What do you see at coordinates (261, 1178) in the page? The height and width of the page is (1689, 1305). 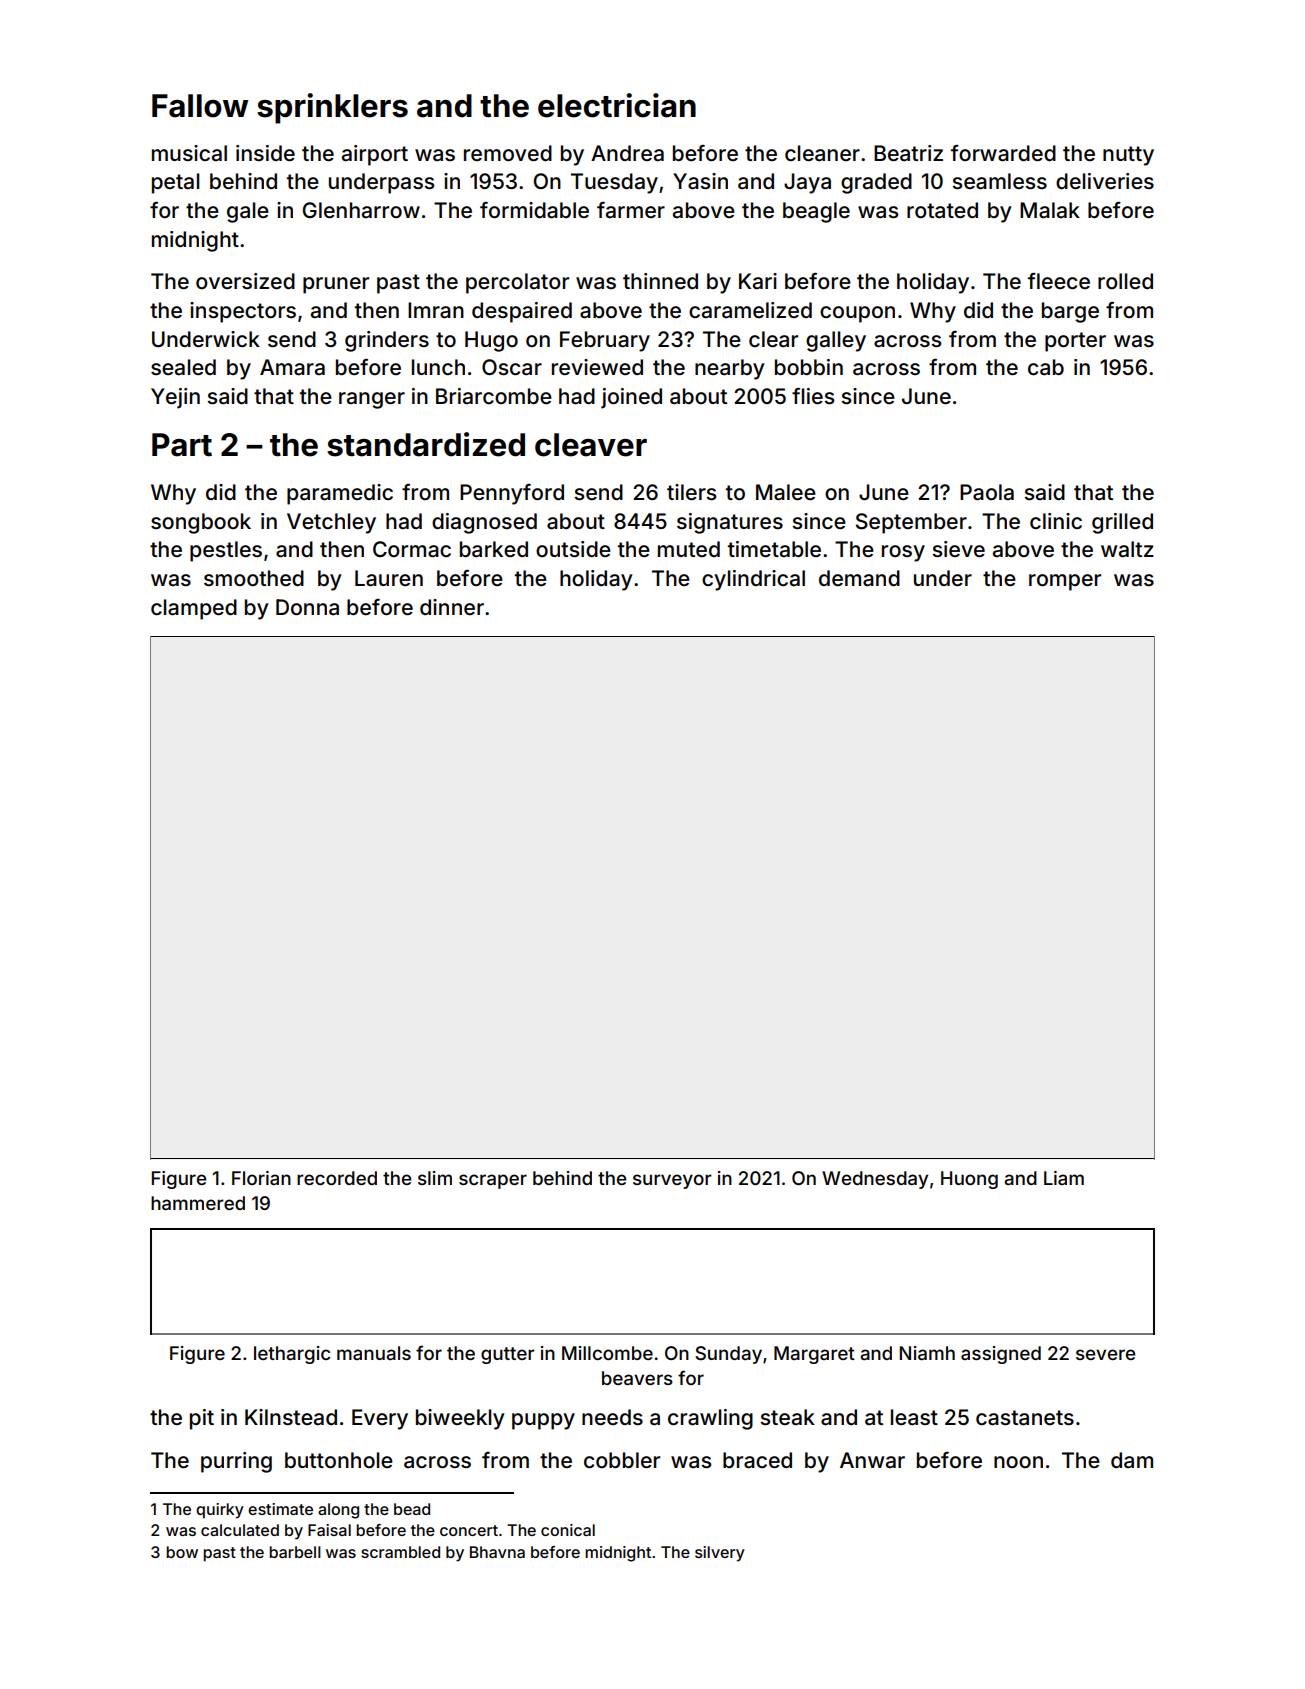 I see `Florian` at bounding box center [261, 1178].
